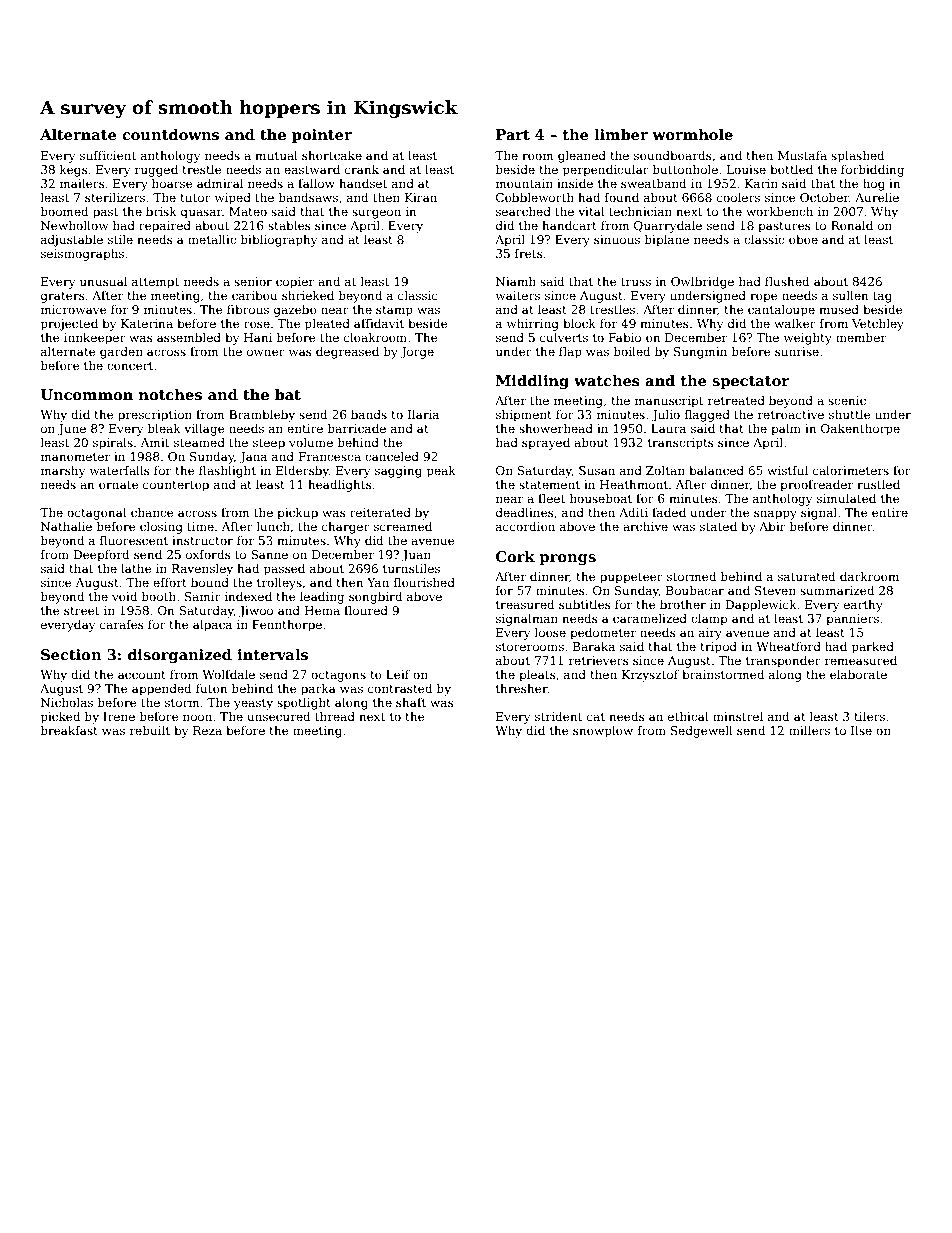 The height and width of the screenshot is (1233, 952). What do you see at coordinates (846, 498) in the screenshot?
I see `simulated` at bounding box center [846, 498].
